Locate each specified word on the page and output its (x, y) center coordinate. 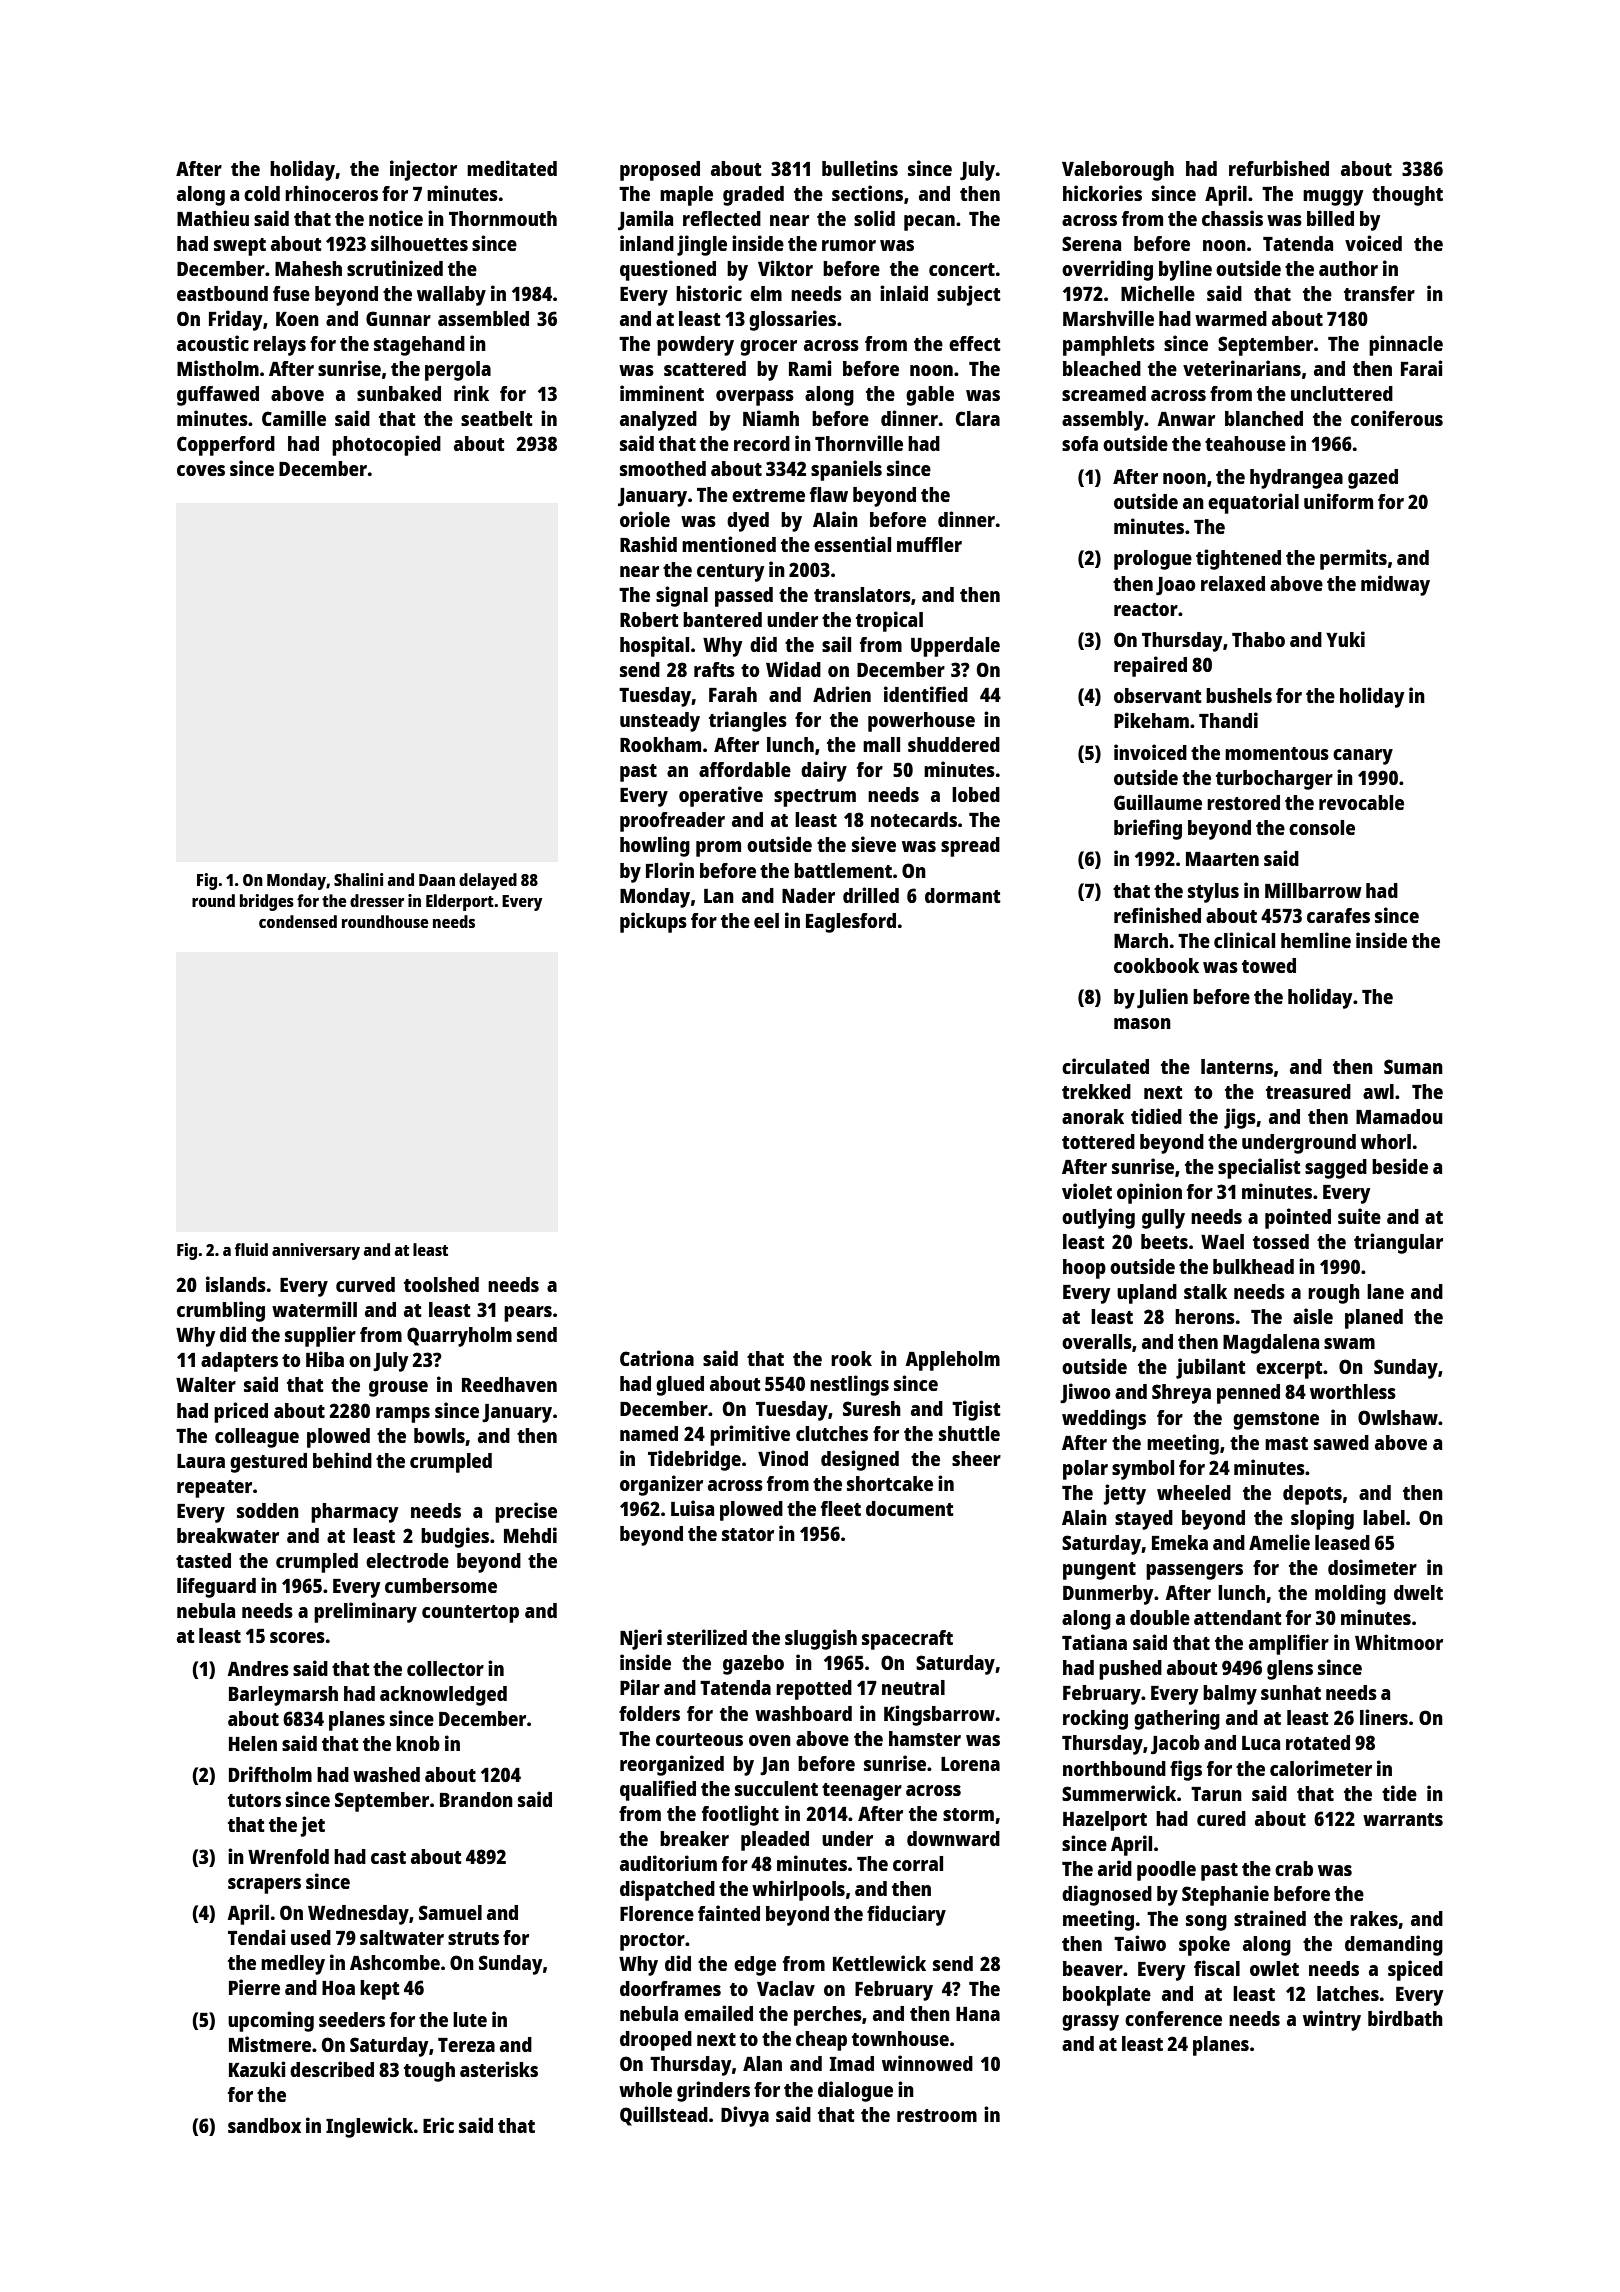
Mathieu (213, 218)
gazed (1373, 479)
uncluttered (1342, 393)
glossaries (792, 320)
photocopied (386, 445)
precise (526, 1512)
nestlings (849, 1385)
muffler (929, 544)
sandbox (264, 2125)
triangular (1398, 1243)
